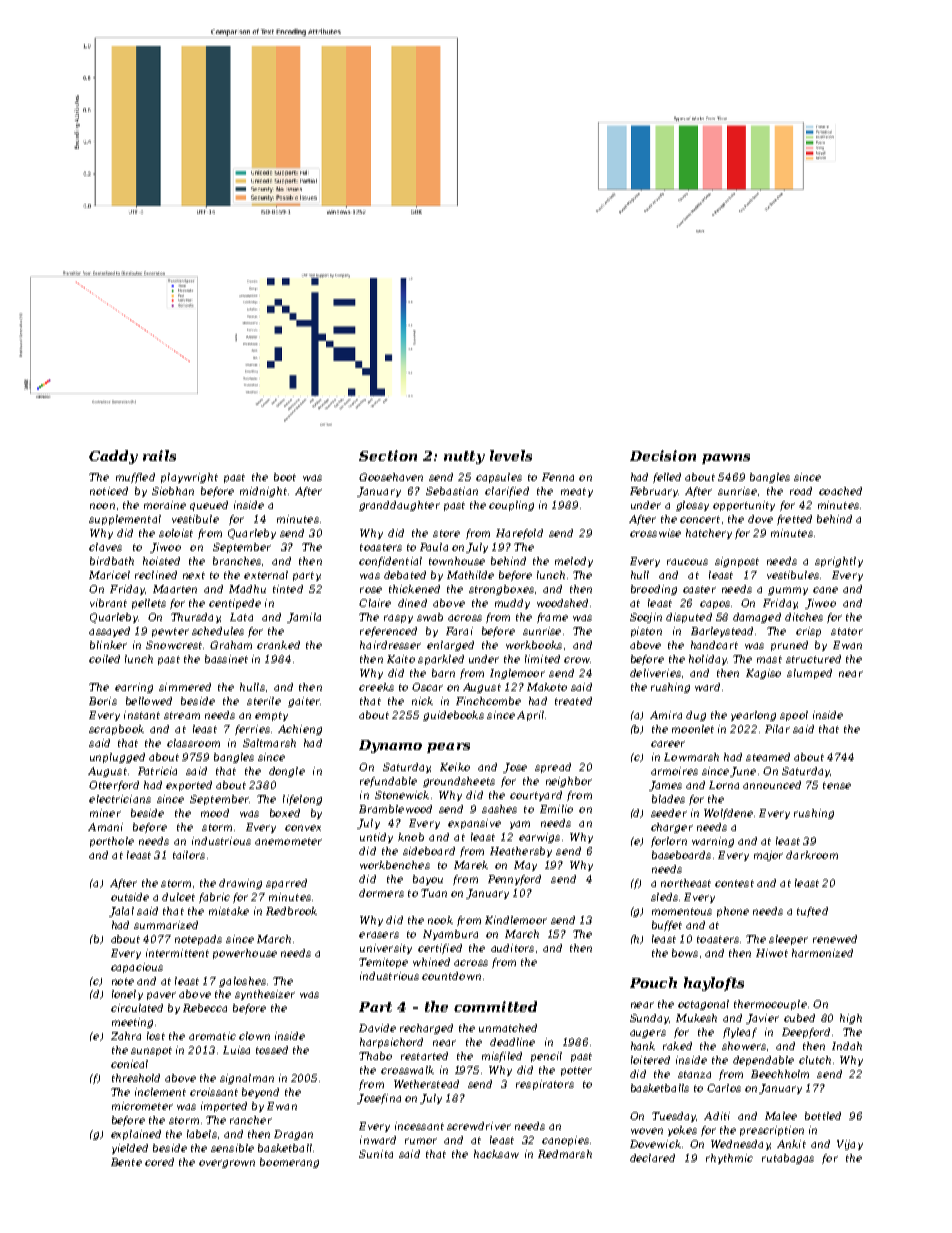 Image resolution: width=952 pixels, height=1233 pixels. What do you see at coordinates (109, 632) in the screenshot?
I see `assayed` at bounding box center [109, 632].
